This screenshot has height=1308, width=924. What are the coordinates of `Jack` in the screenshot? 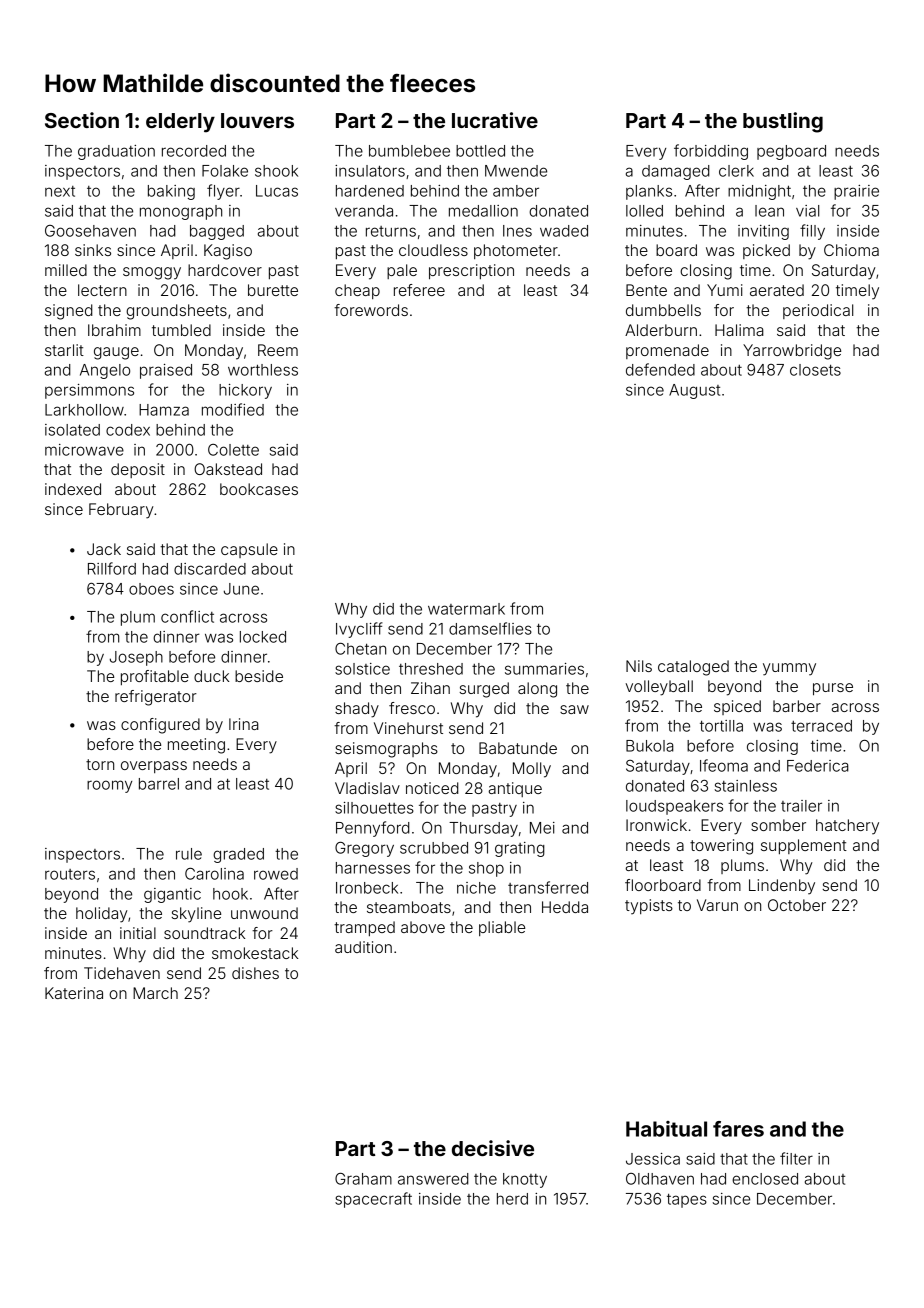 It's located at (104, 549).
